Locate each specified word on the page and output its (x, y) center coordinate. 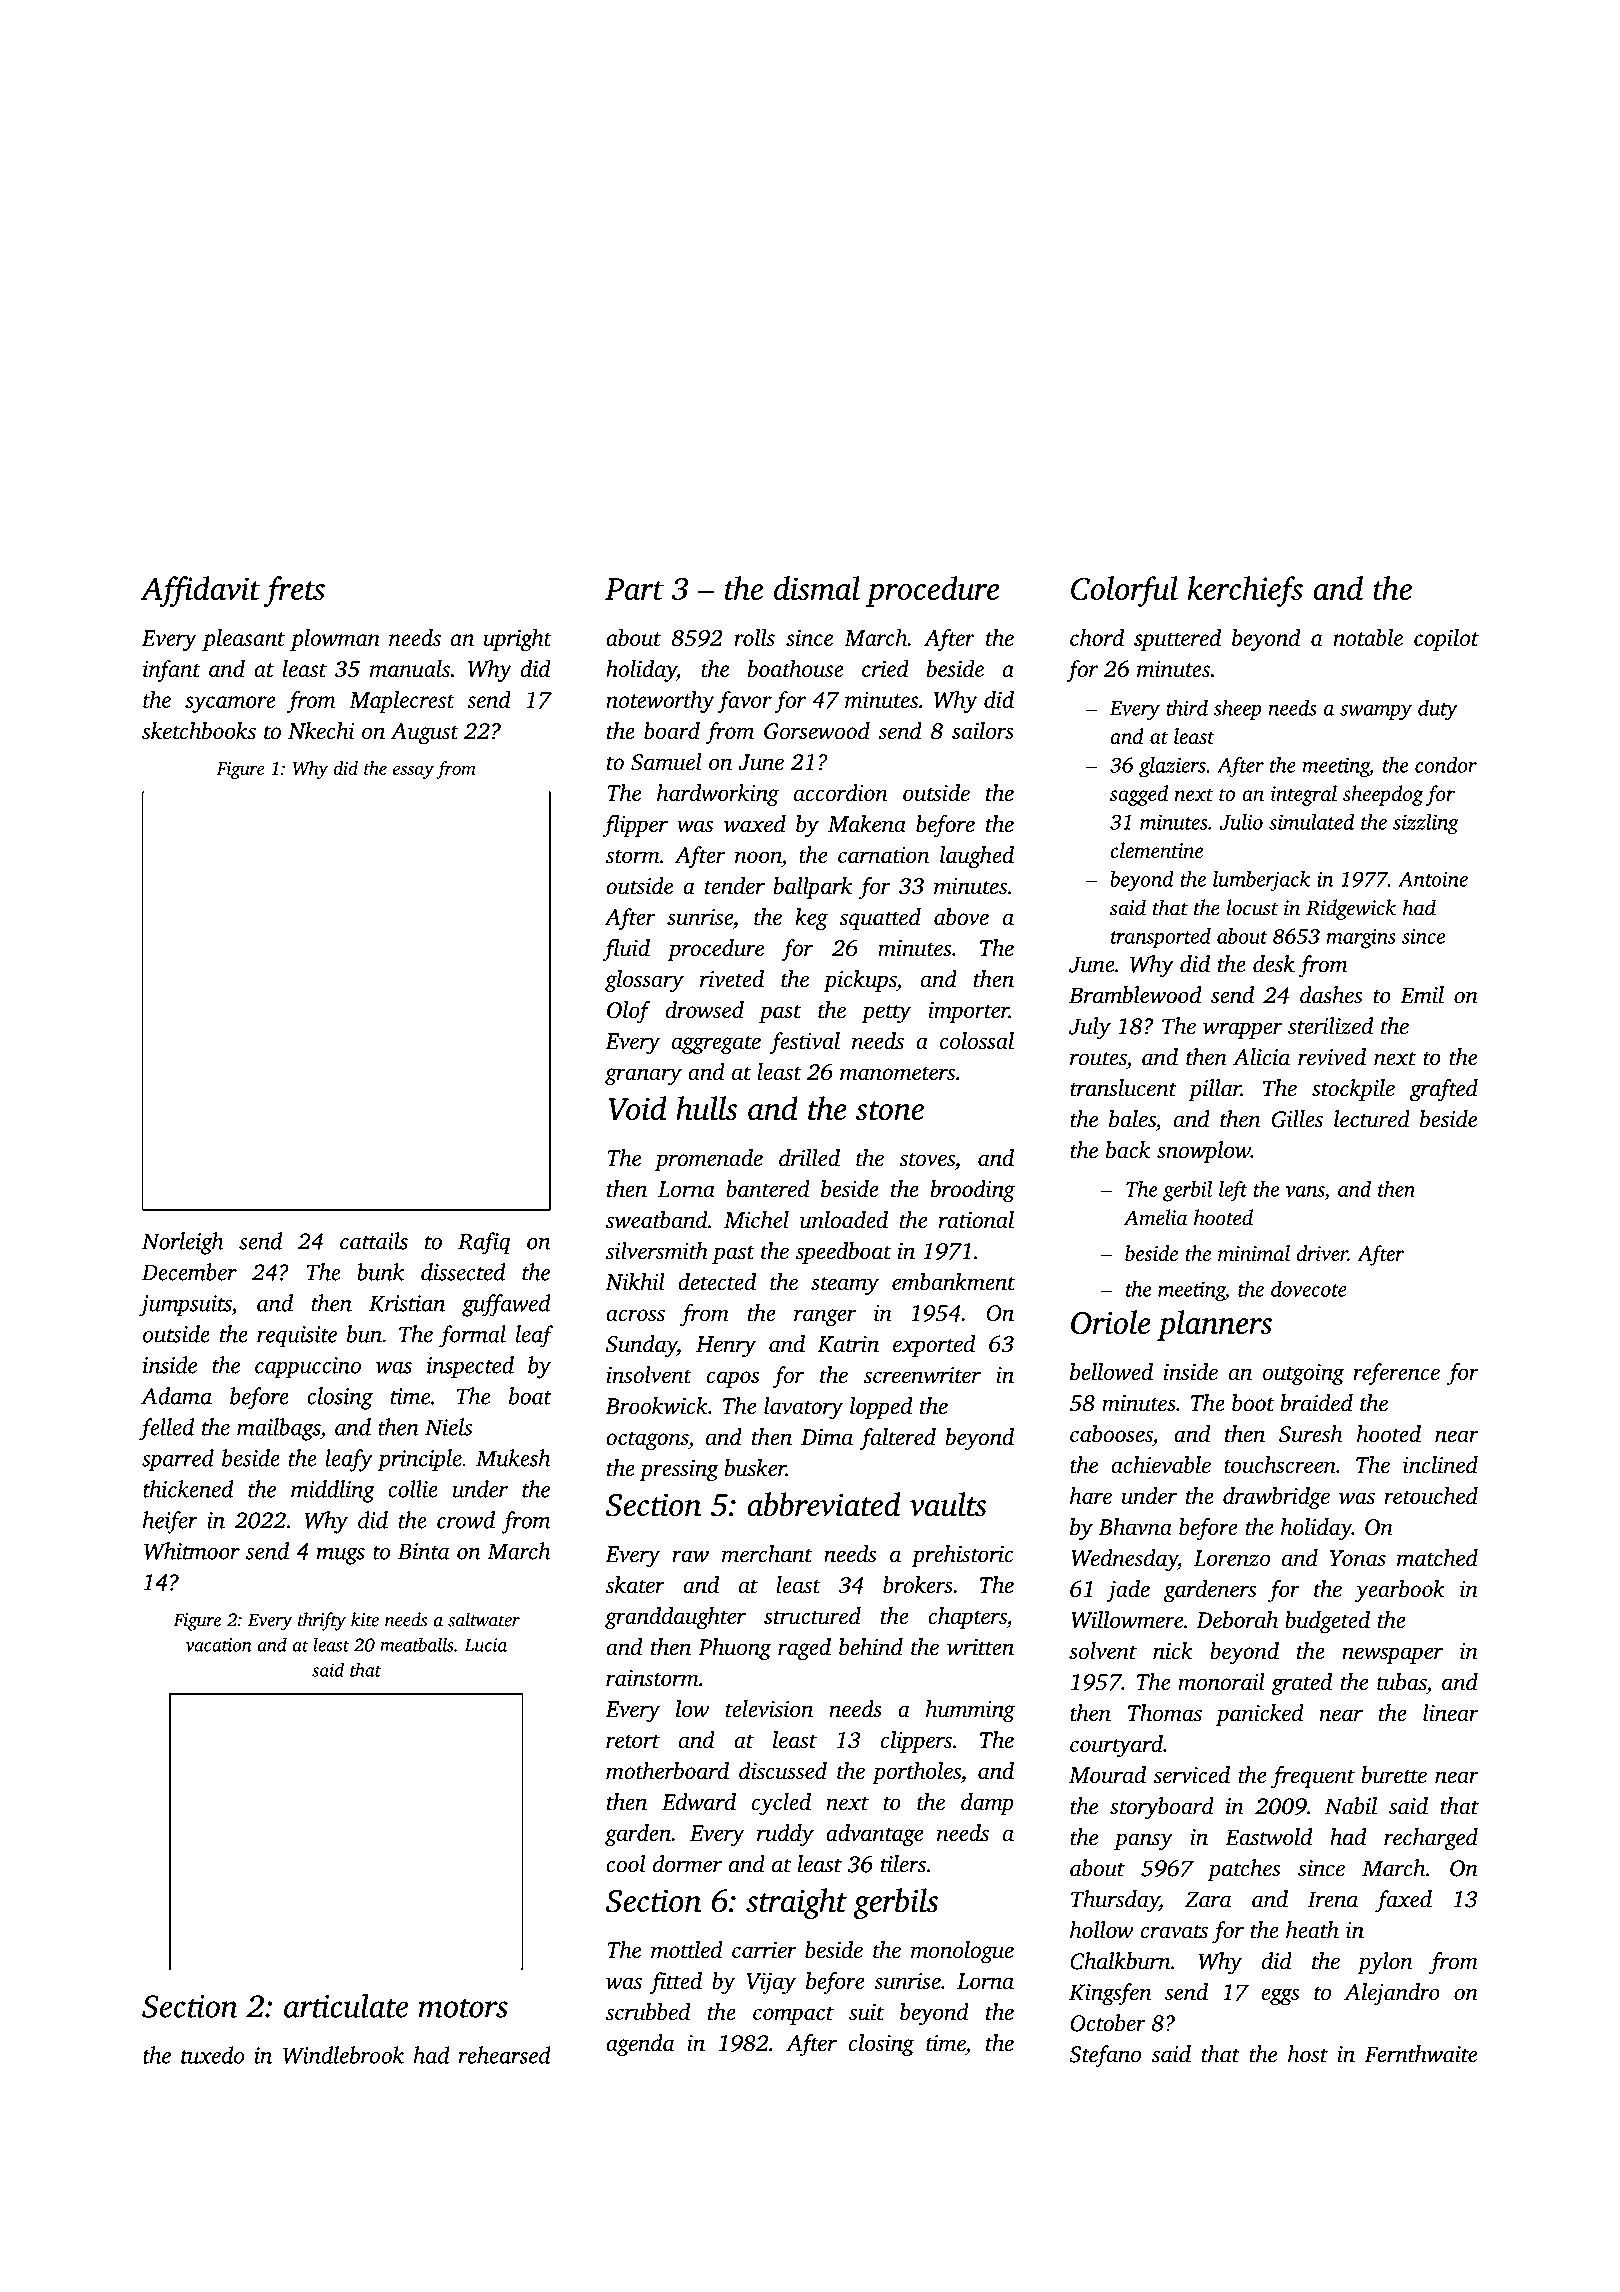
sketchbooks (199, 731)
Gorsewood (817, 731)
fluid (626, 950)
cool (626, 1864)
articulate (346, 2005)
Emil (1422, 995)
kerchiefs (1245, 591)
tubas (1401, 1682)
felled (166, 1429)
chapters (967, 1618)
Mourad (1107, 1775)
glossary (644, 981)
